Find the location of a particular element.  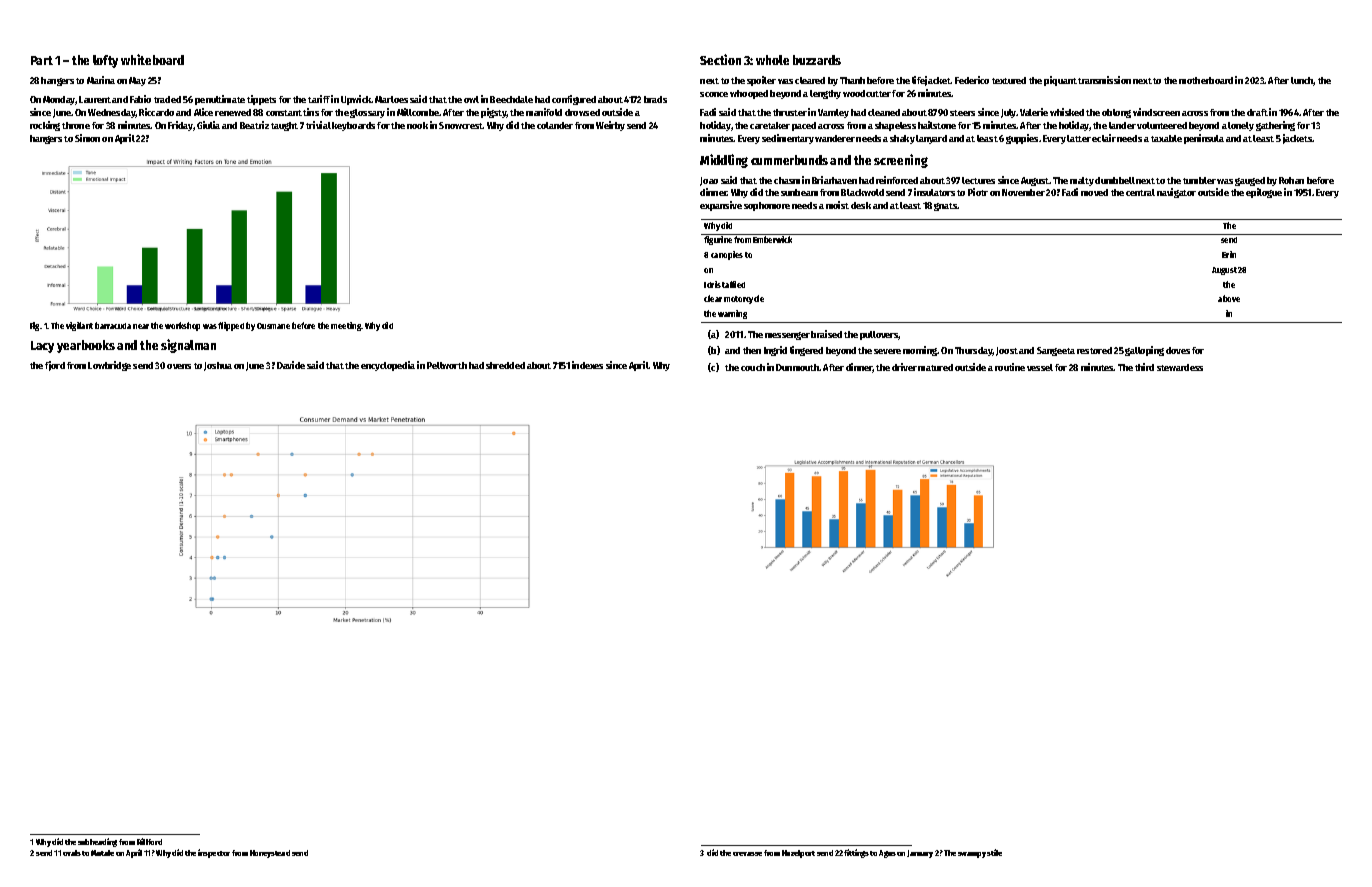

vessel is located at coordinates (1040, 367).
